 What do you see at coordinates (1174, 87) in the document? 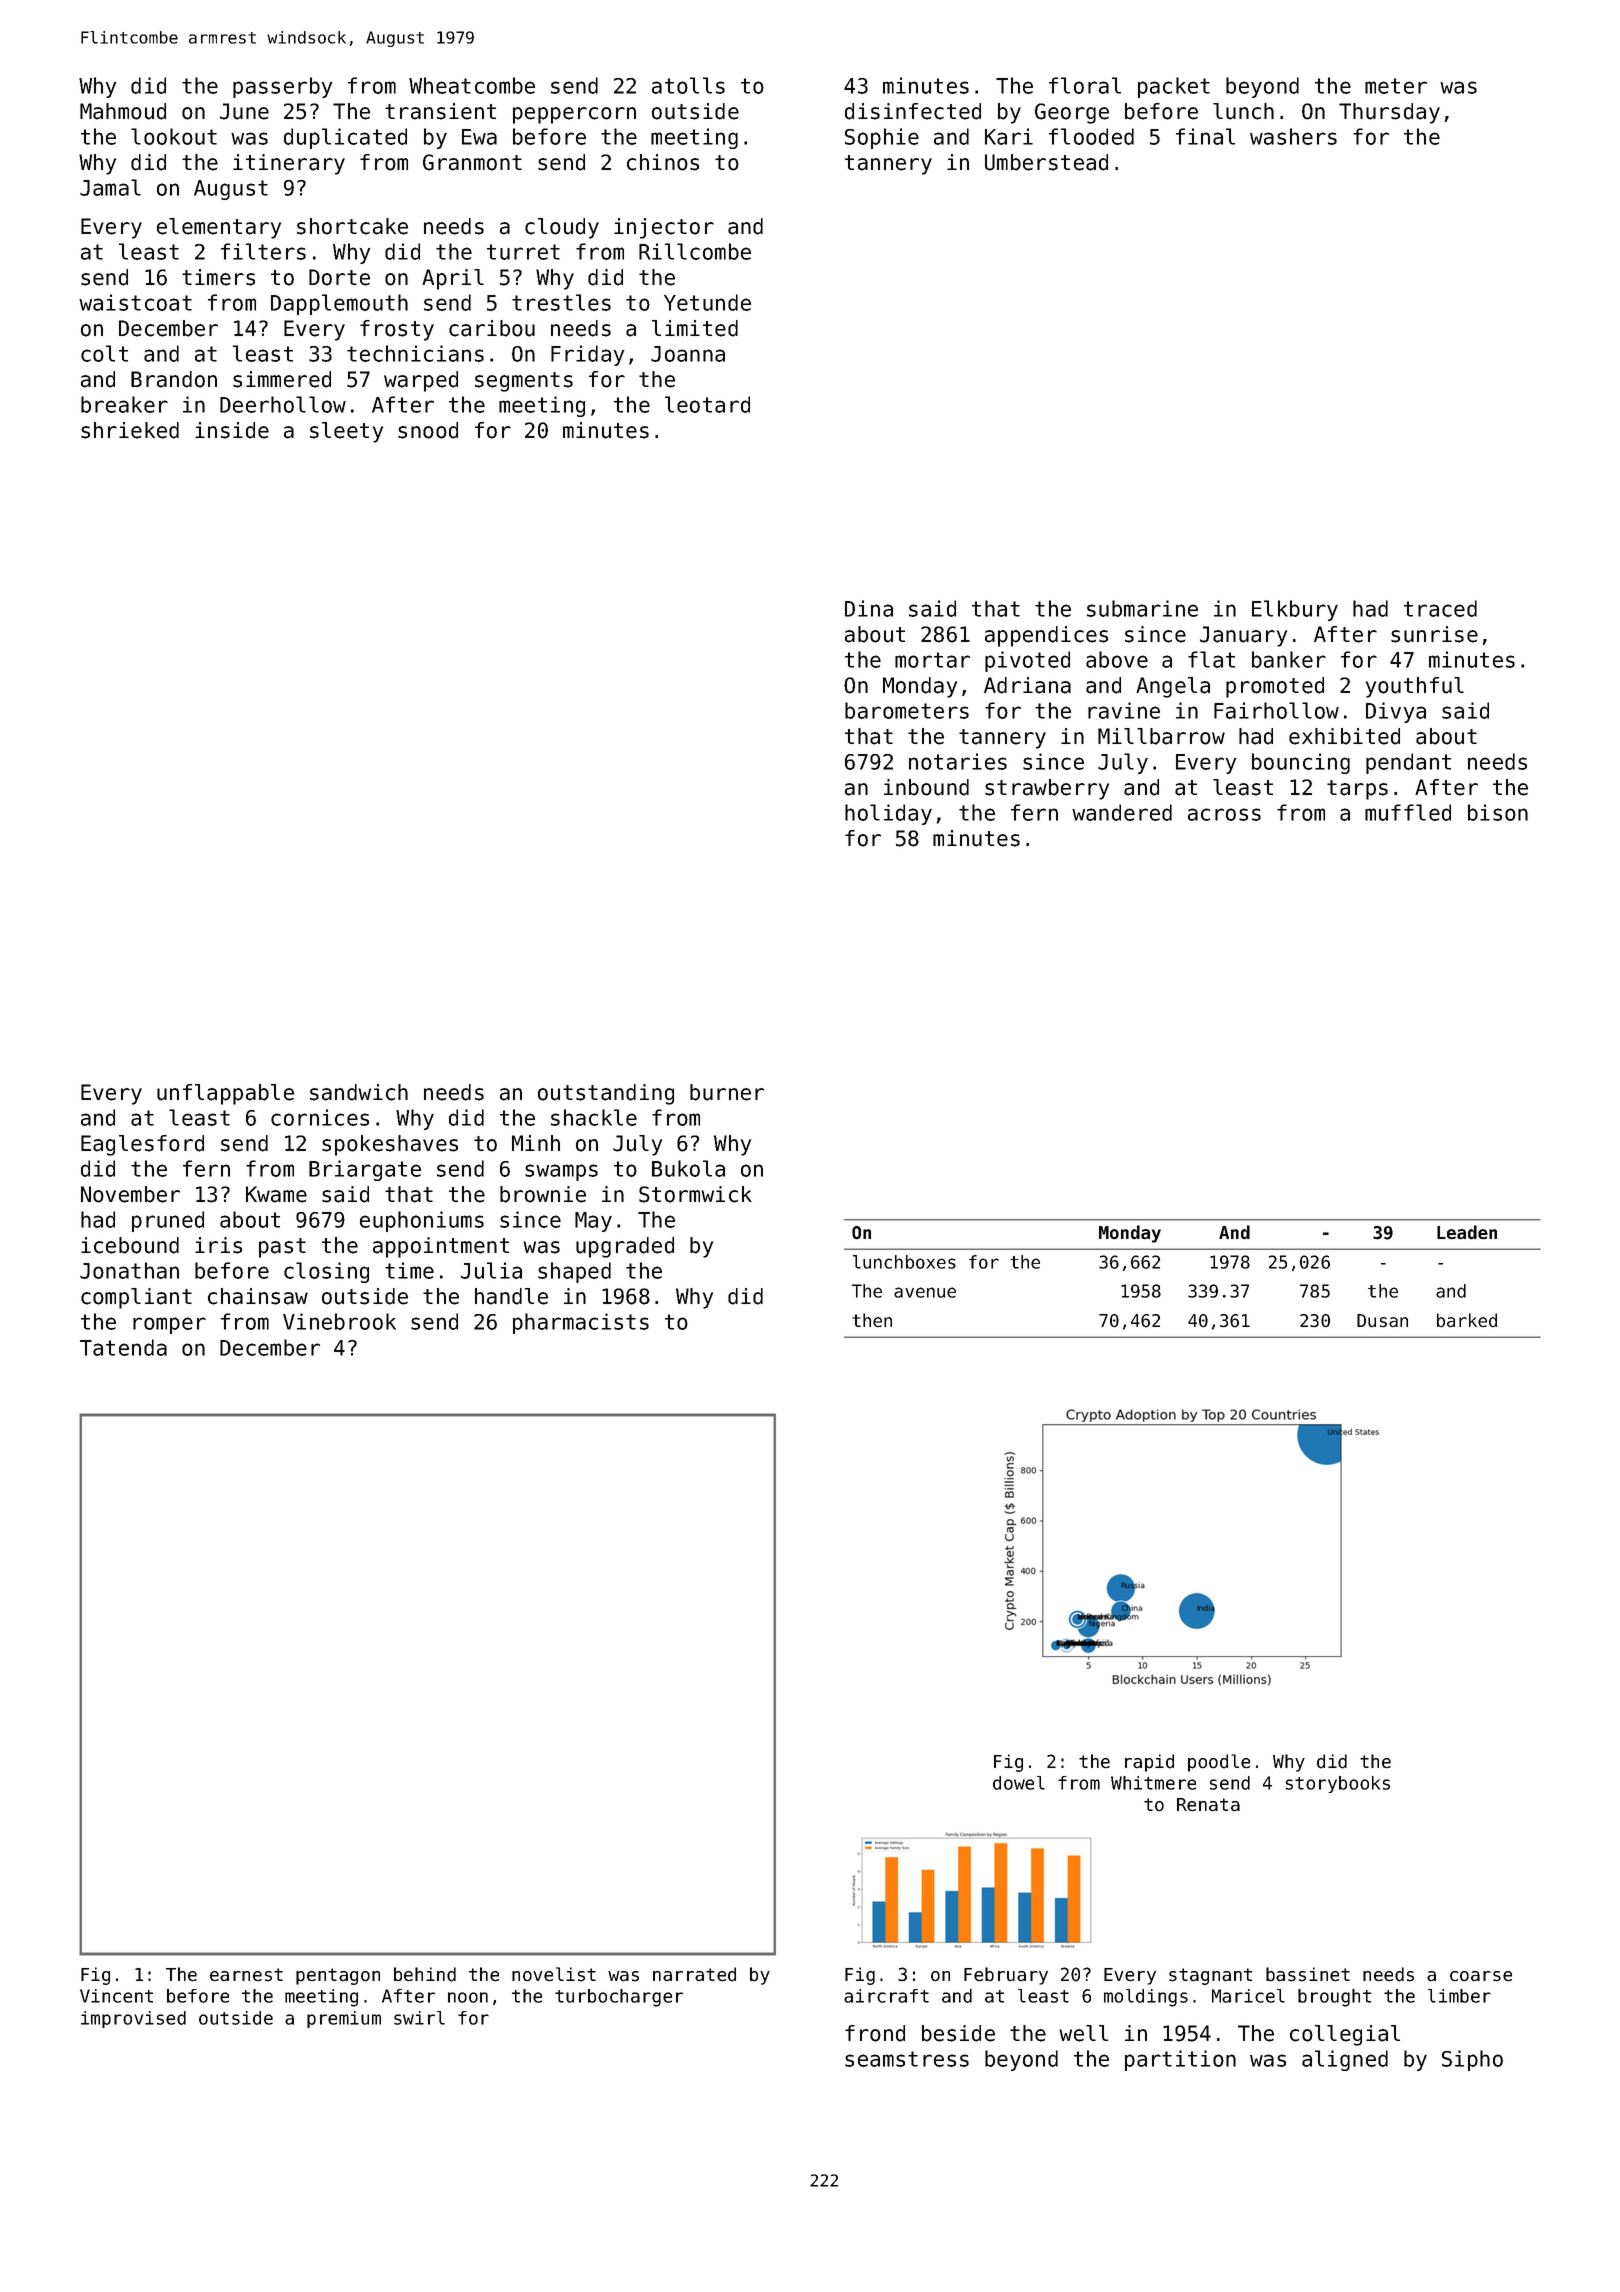
I see `packet` at bounding box center [1174, 87].
